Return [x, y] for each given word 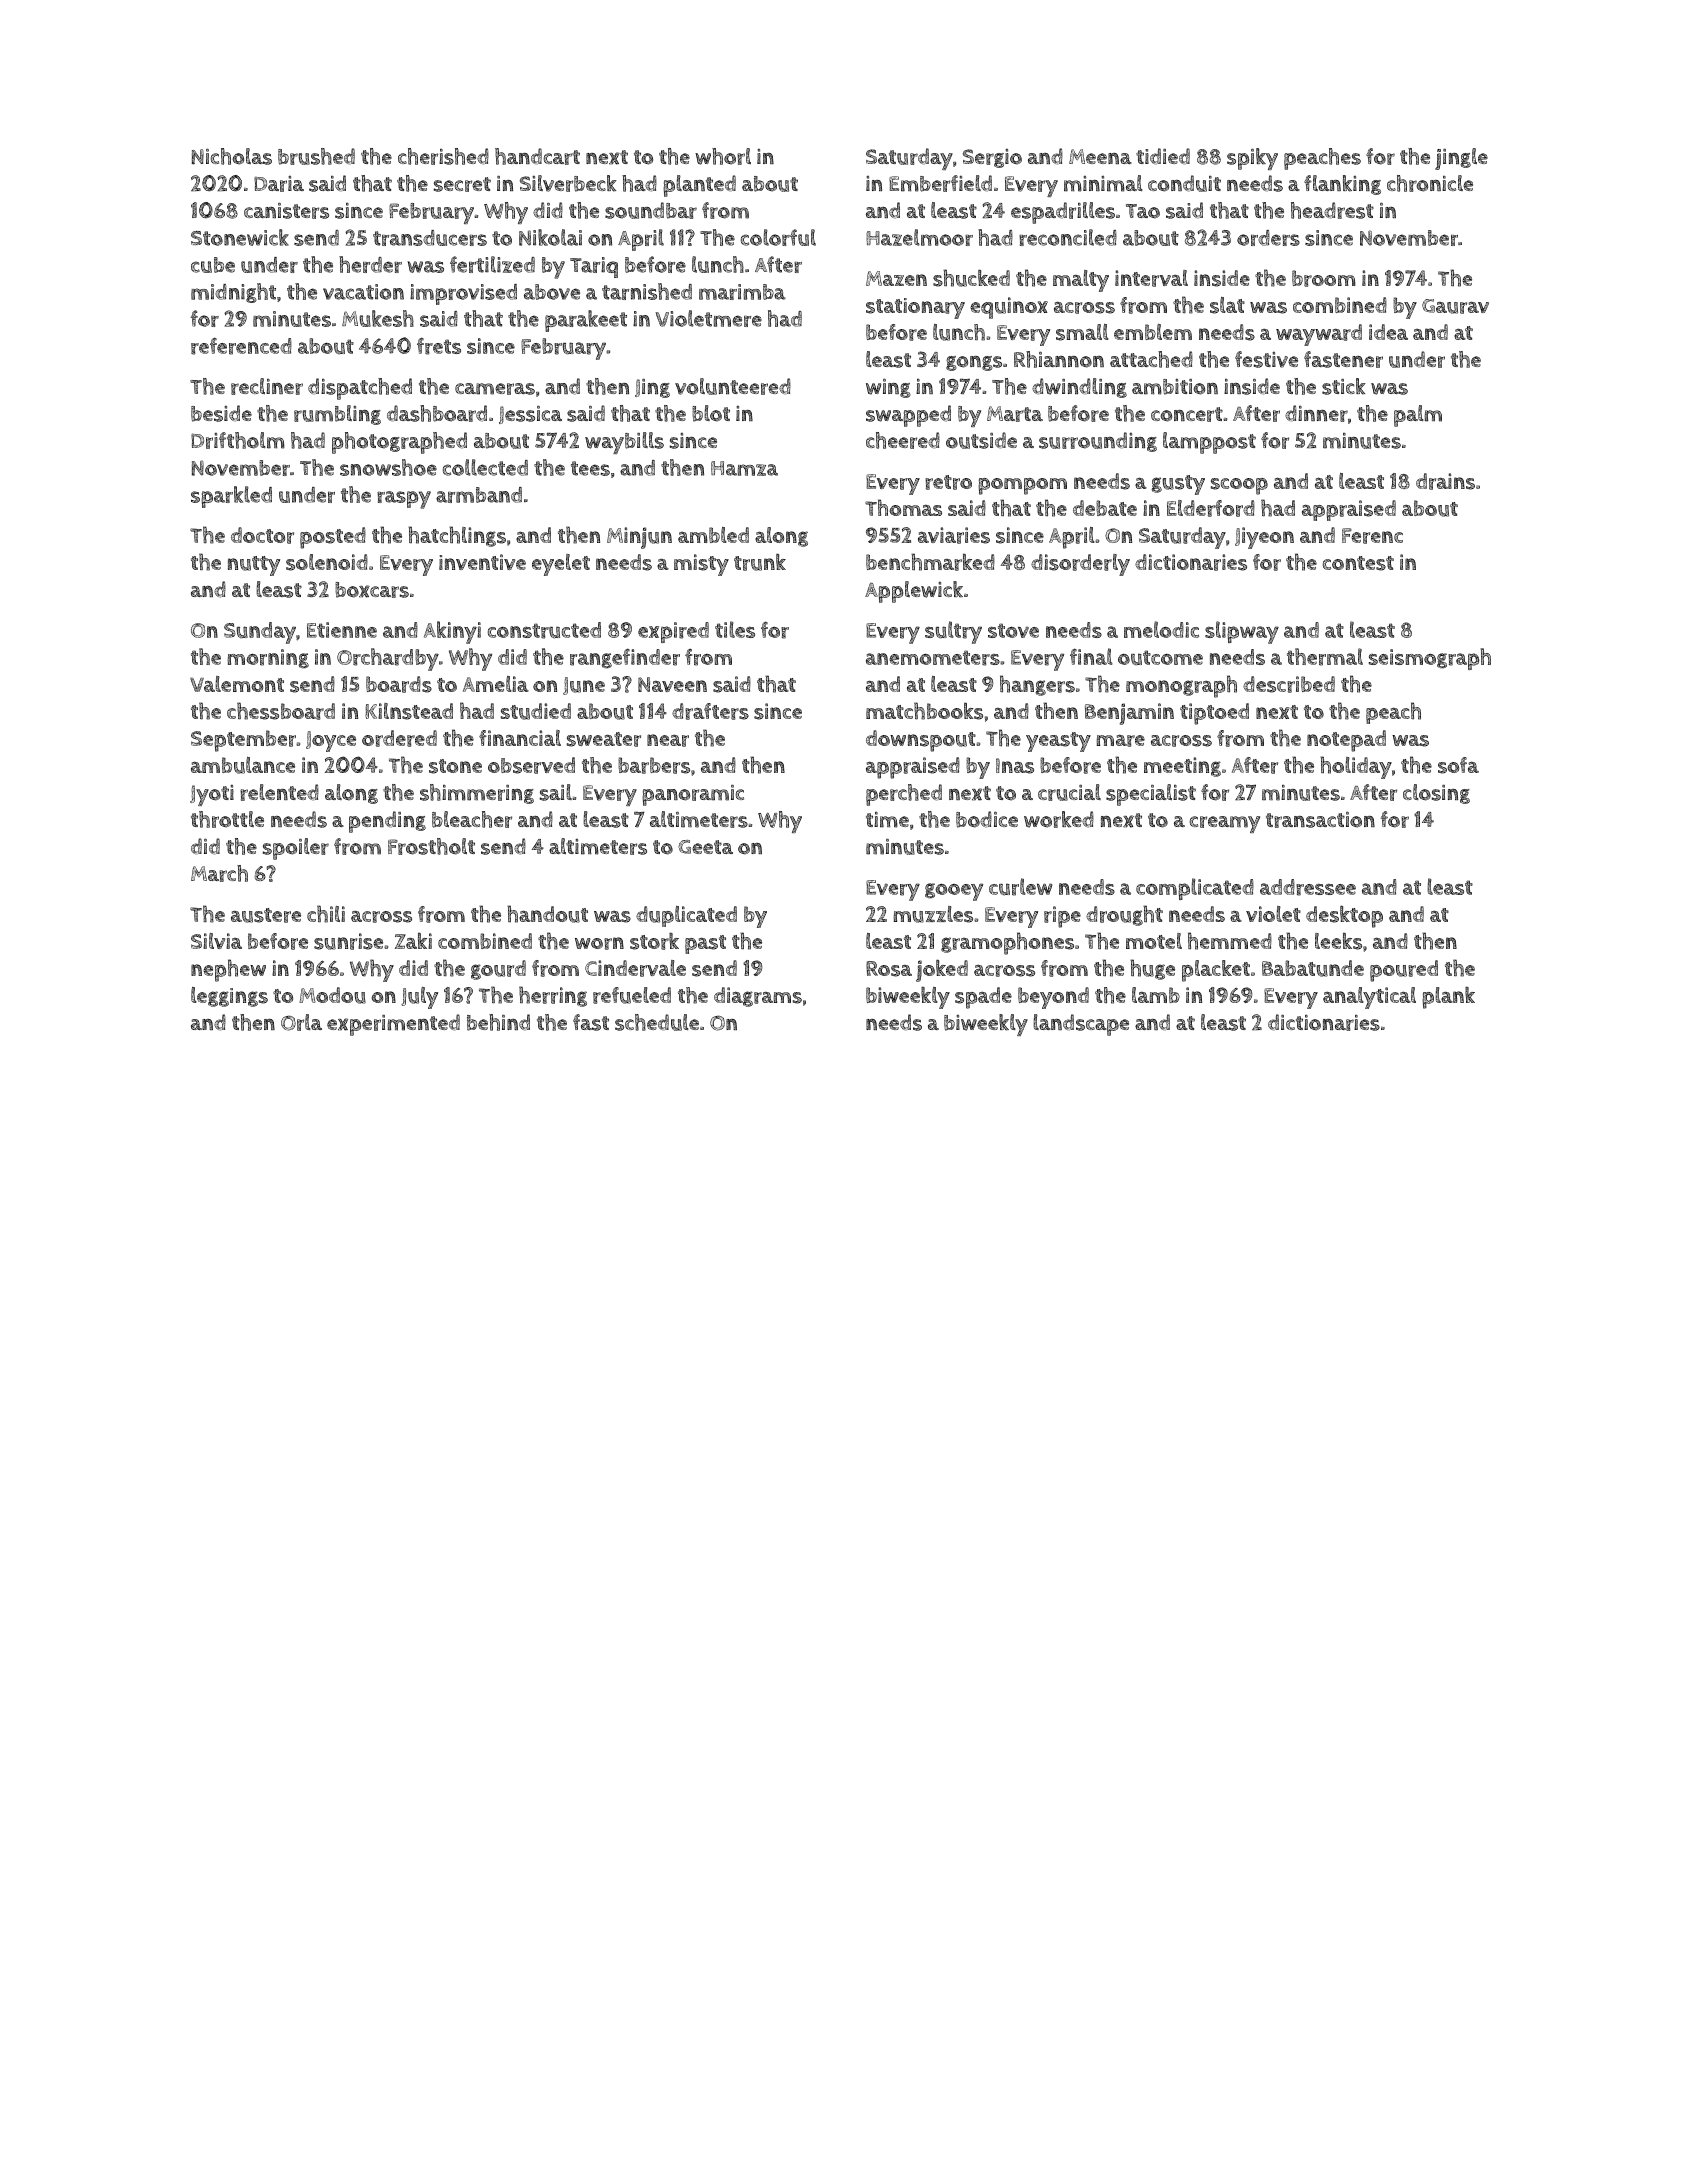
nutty [254, 566]
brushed [316, 156]
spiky [1252, 159]
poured [1404, 971]
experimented [393, 1025]
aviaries [954, 535]
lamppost [1209, 443]
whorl [723, 156]
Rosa [889, 969]
